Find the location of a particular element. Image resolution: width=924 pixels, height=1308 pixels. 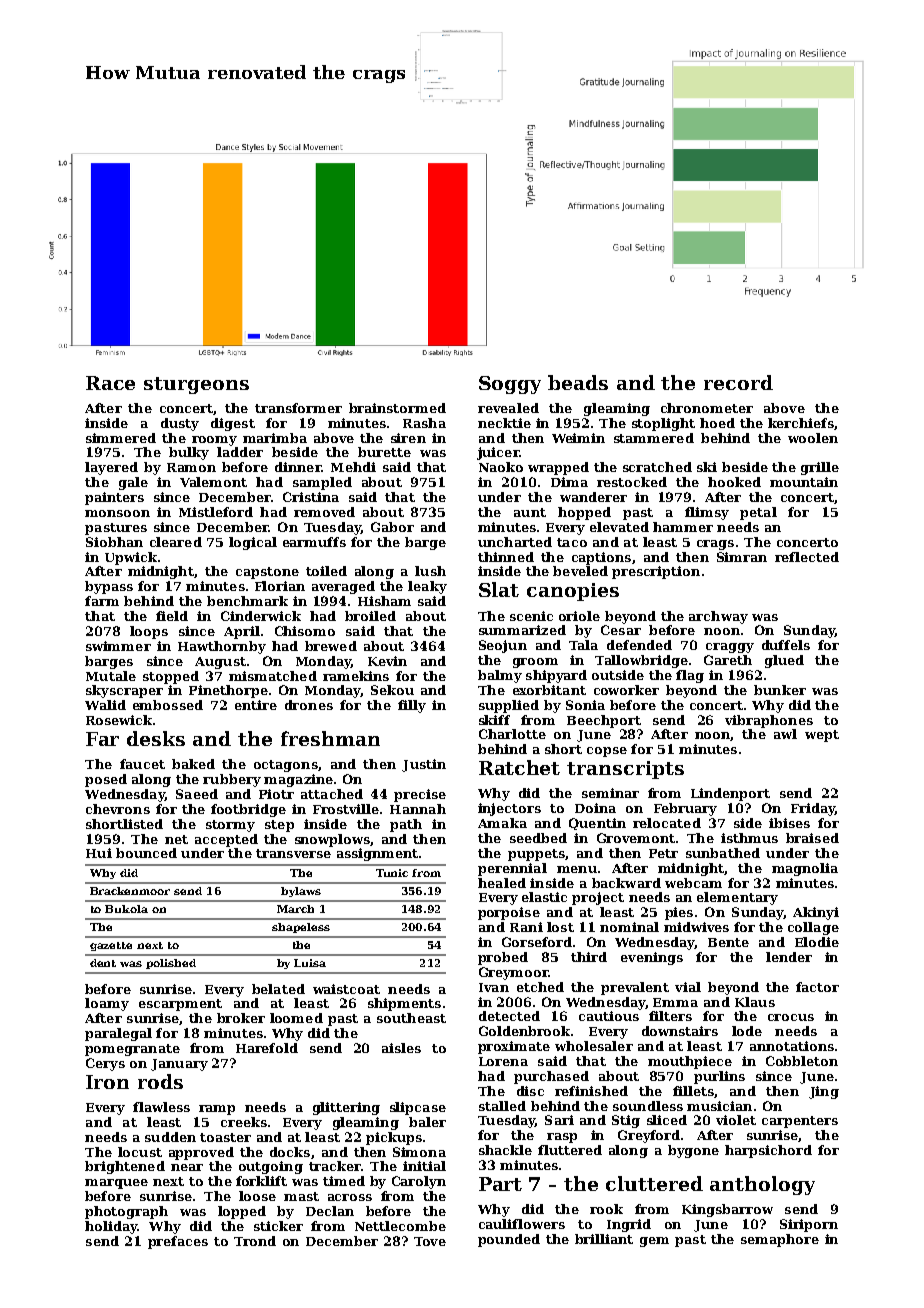

balmy is located at coordinates (500, 676).
